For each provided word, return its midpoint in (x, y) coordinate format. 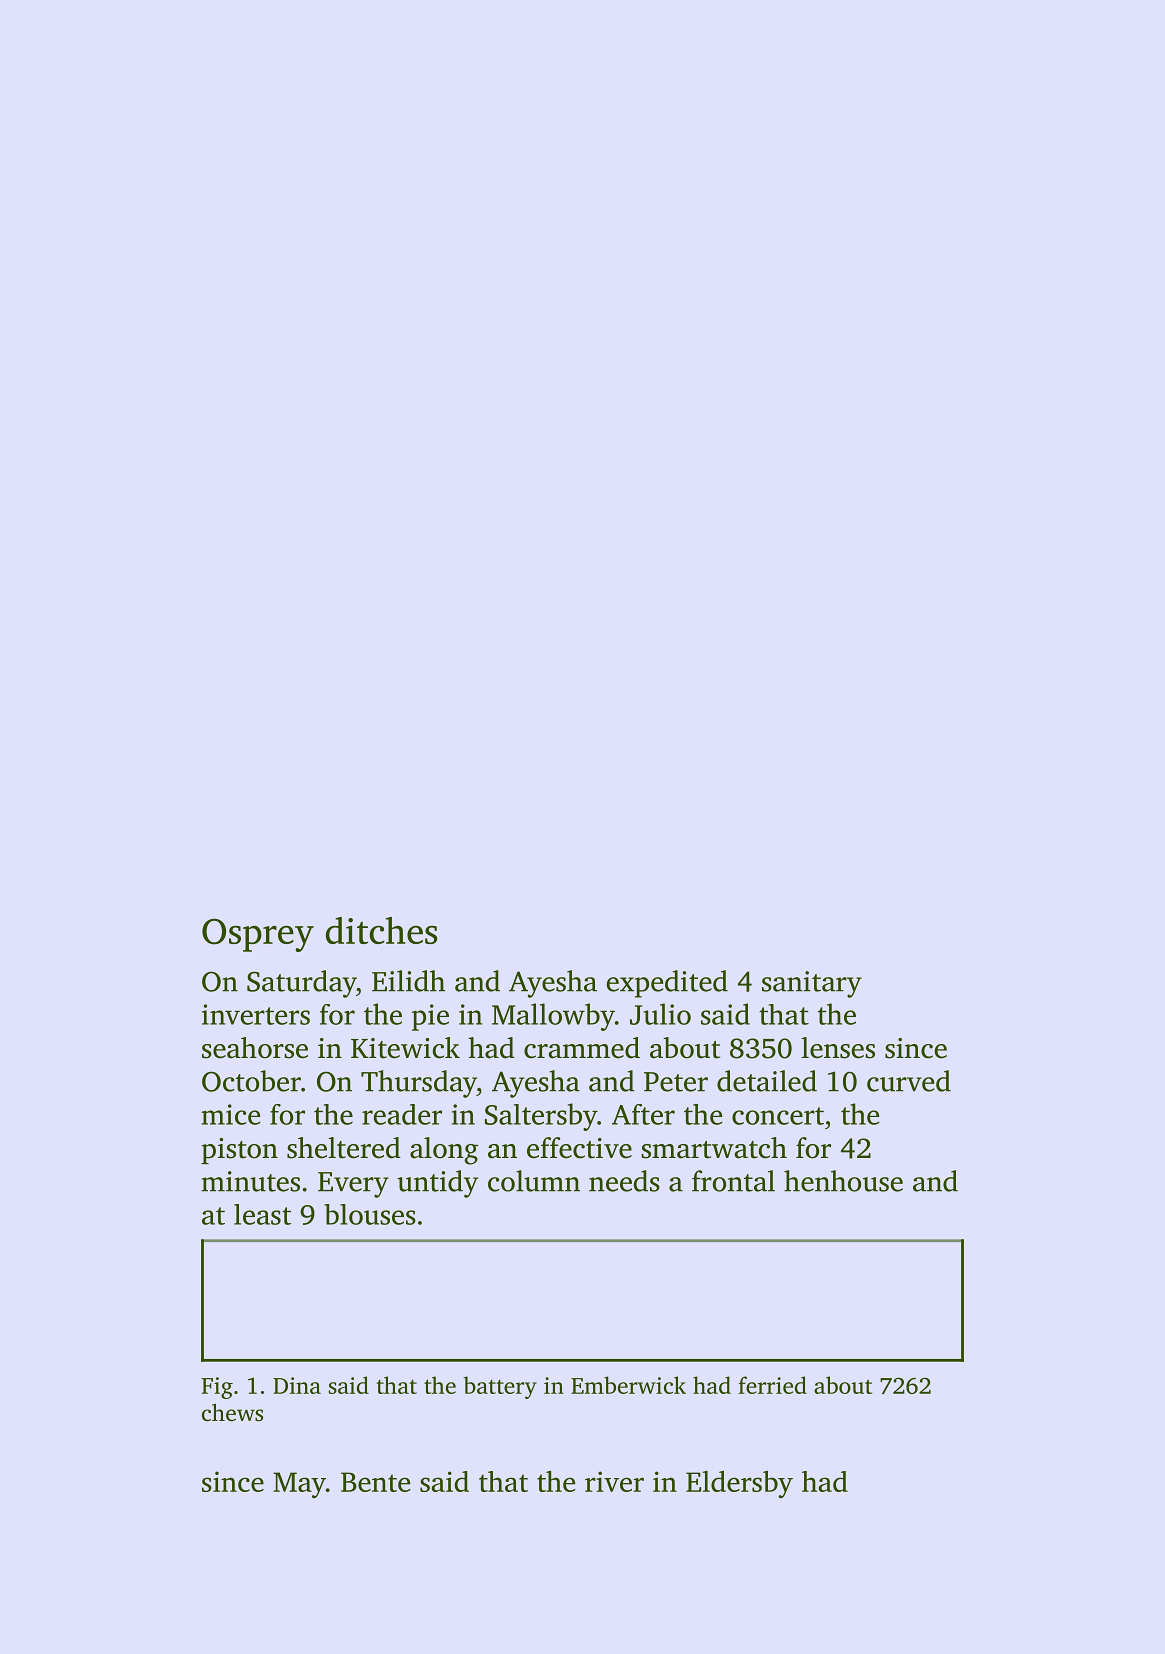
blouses (370, 1214)
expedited (667, 984)
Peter (676, 1082)
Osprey (258, 935)
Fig (217, 1388)
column (534, 1181)
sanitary (812, 984)
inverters (256, 1014)
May (299, 1485)
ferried (773, 1385)
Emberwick (628, 1385)
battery (500, 1387)
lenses (838, 1048)
